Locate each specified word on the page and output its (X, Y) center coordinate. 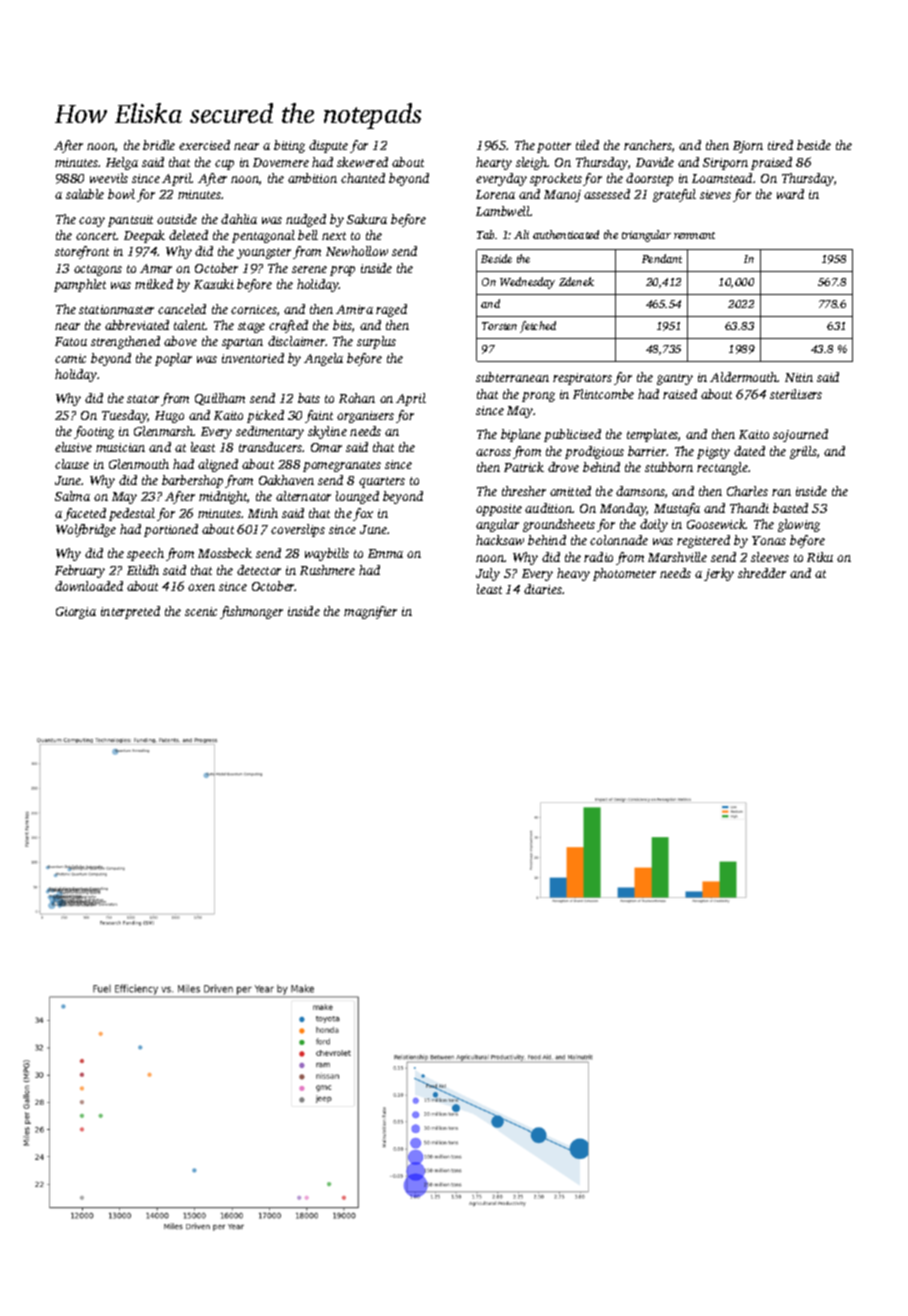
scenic (201, 611)
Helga (122, 163)
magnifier (370, 612)
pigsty (713, 453)
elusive (73, 447)
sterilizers (796, 394)
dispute (328, 146)
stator (143, 399)
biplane (521, 435)
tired (780, 145)
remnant (694, 235)
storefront (82, 252)
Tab (485, 234)
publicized (572, 435)
